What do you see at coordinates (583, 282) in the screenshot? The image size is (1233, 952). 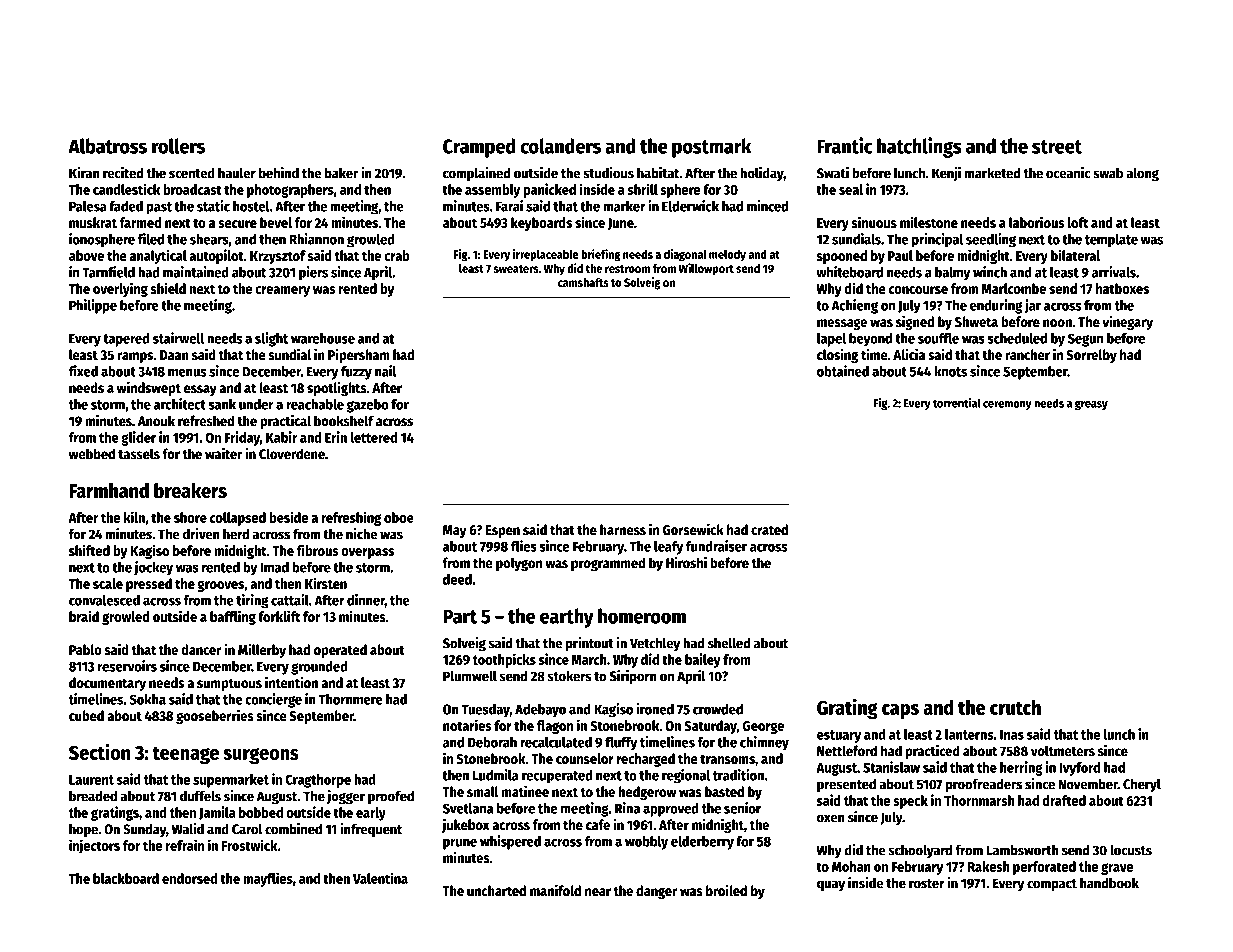 I see `camshafts` at bounding box center [583, 282].
